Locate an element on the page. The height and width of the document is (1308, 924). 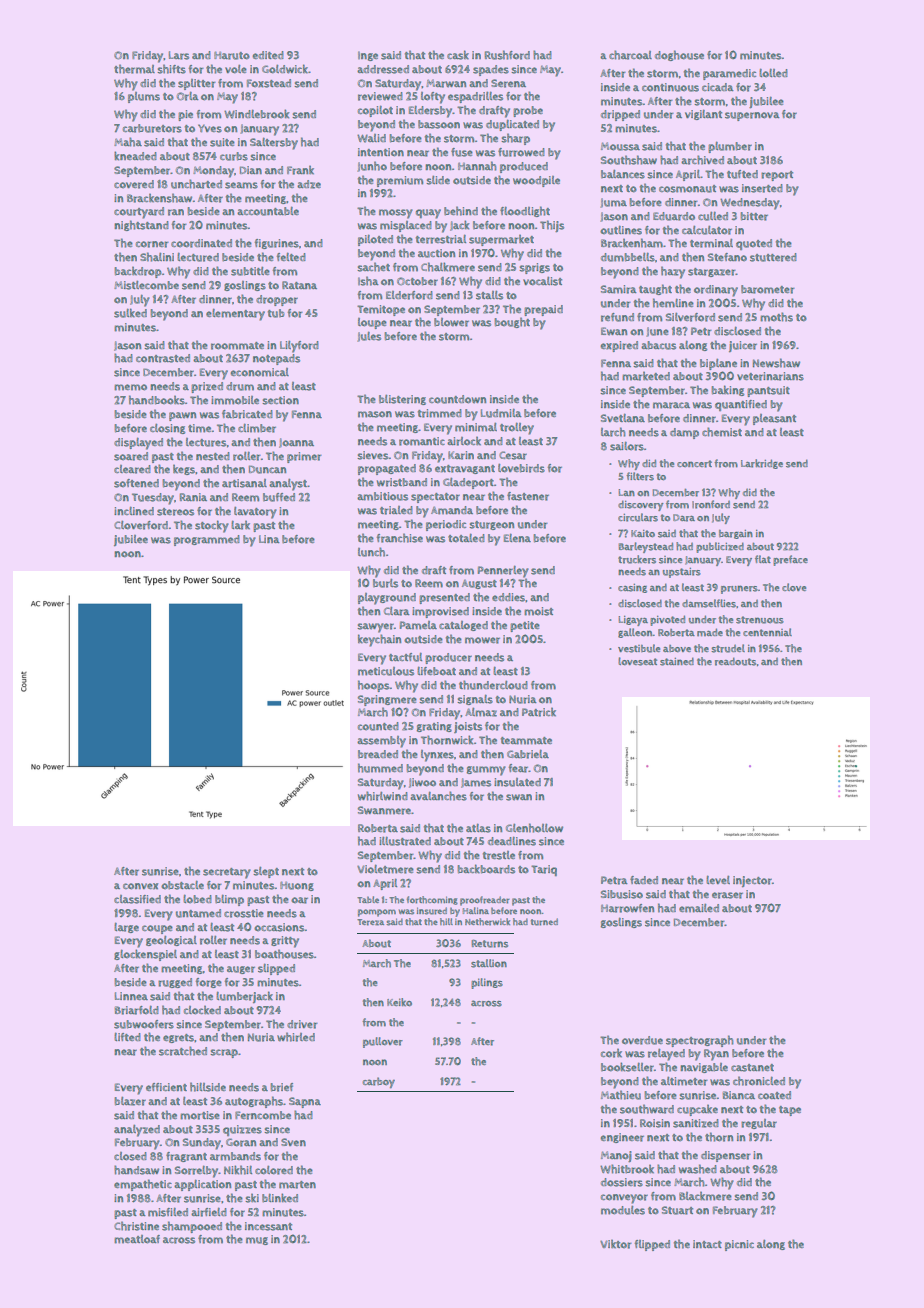
faded is located at coordinates (644, 880).
